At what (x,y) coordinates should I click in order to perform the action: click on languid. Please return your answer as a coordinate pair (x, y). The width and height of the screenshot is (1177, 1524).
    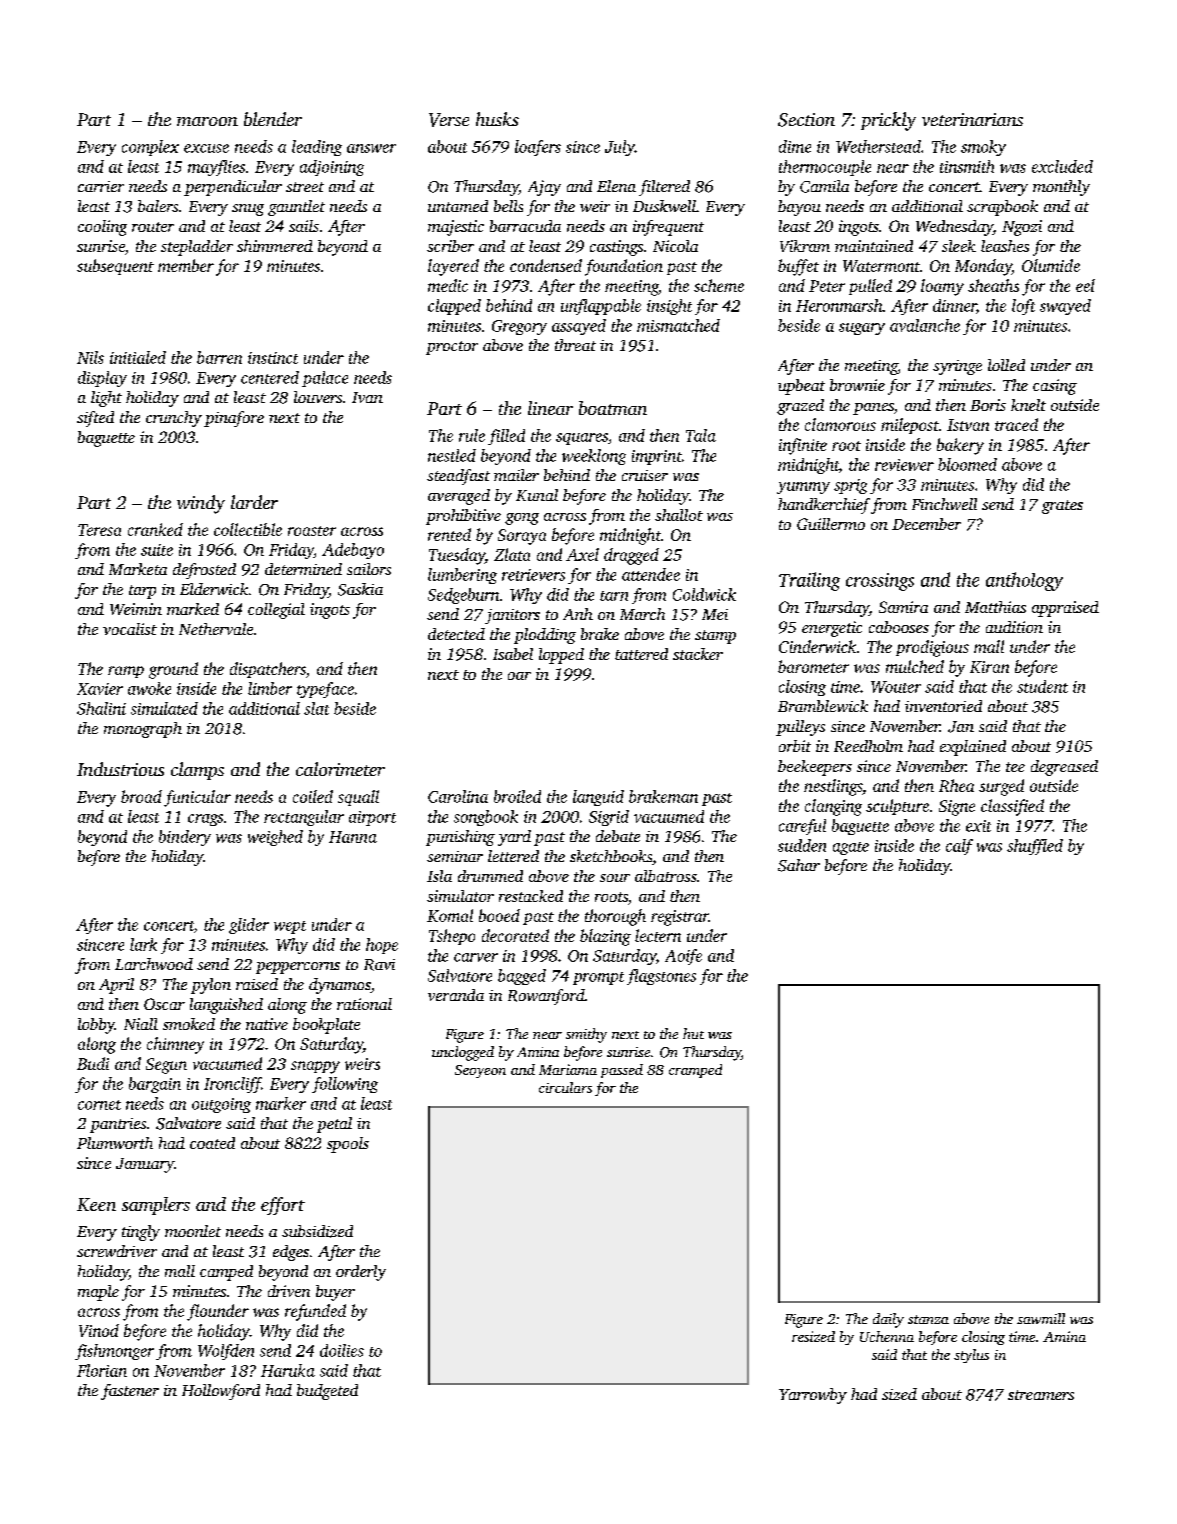
    Looking at the image, I should click on (598, 798).
